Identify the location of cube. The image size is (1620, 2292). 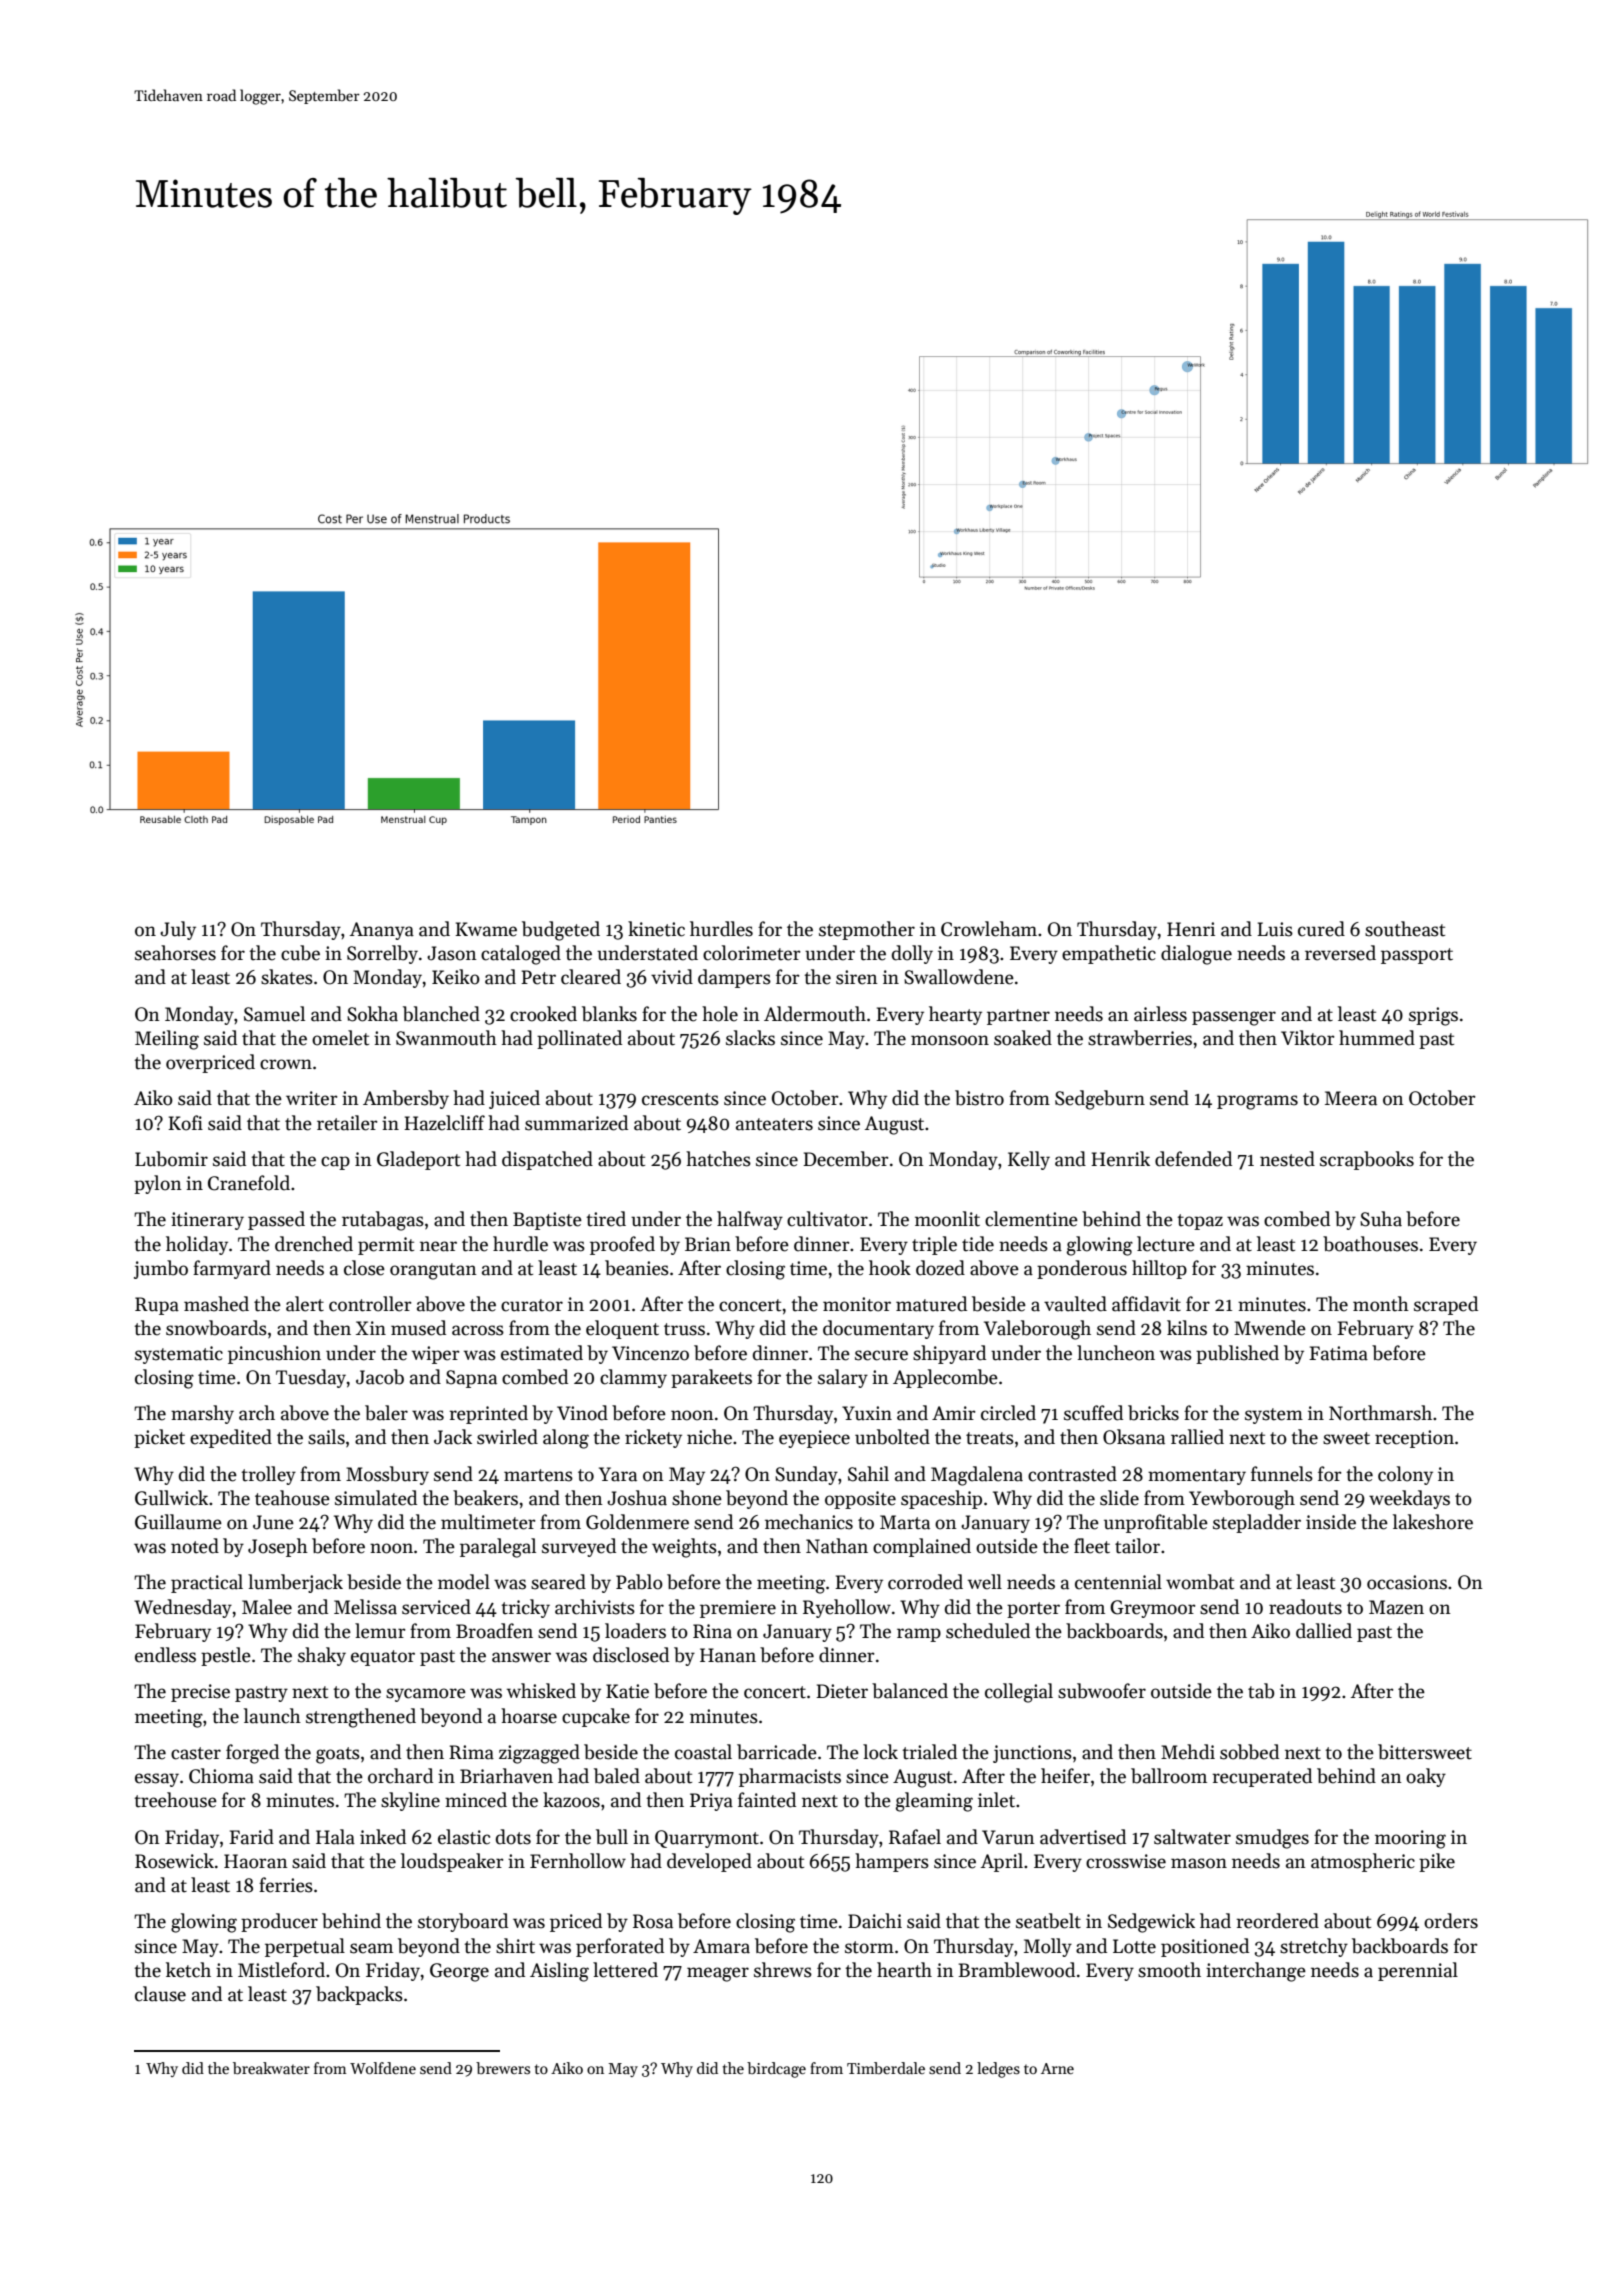
(300, 953).
